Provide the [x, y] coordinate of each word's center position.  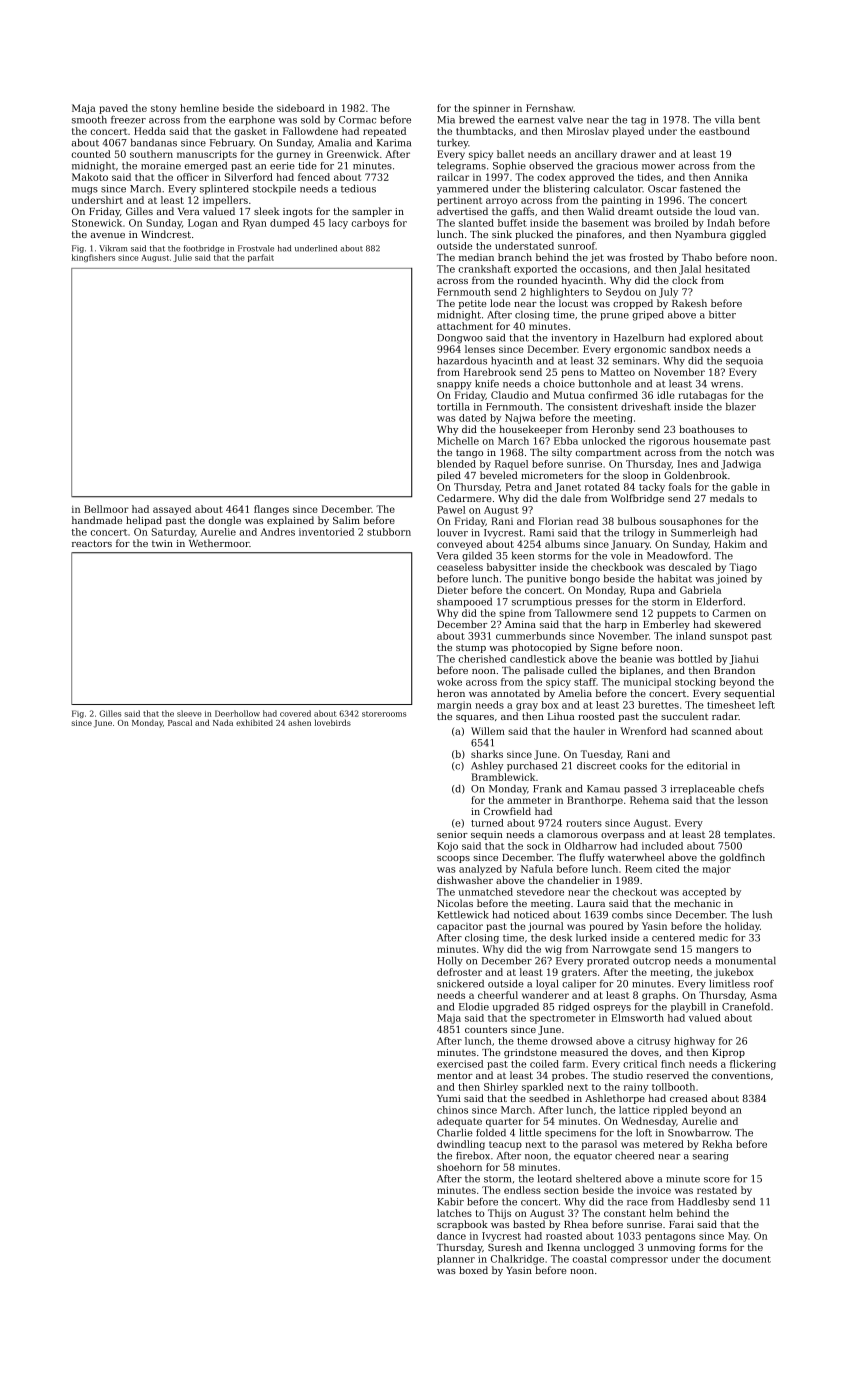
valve [570, 120]
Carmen [731, 613]
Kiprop [728, 1053]
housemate [719, 441]
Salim [346, 520]
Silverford [249, 177]
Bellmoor [106, 509]
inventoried [326, 532]
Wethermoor [219, 543]
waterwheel [636, 857]
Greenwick [353, 154]
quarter [504, 1122]
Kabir [450, 1202]
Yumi [449, 1098]
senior [452, 834]
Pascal [180, 723]
